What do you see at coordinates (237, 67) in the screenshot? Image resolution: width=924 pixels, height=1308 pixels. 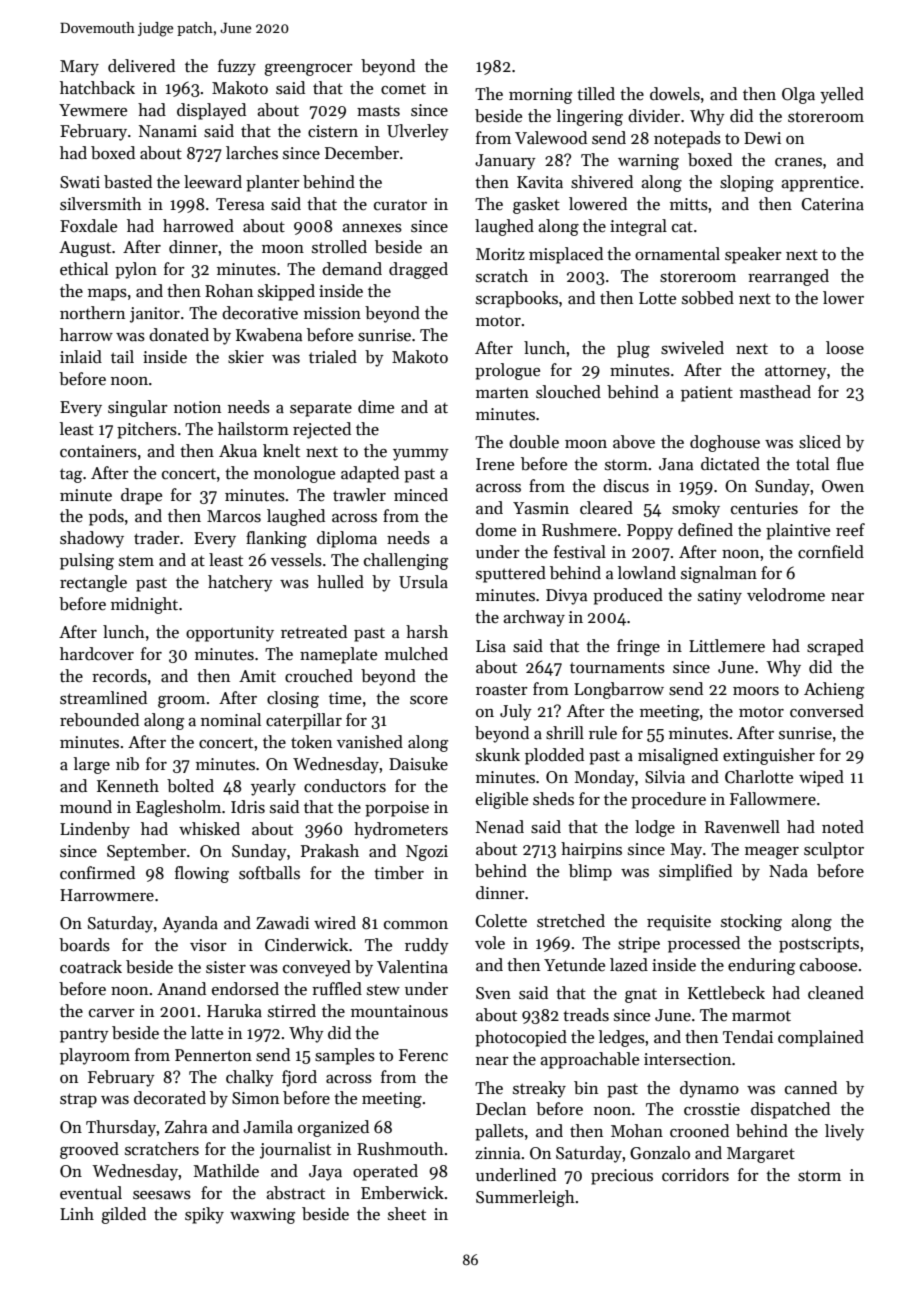 I see `fuzzy` at bounding box center [237, 67].
